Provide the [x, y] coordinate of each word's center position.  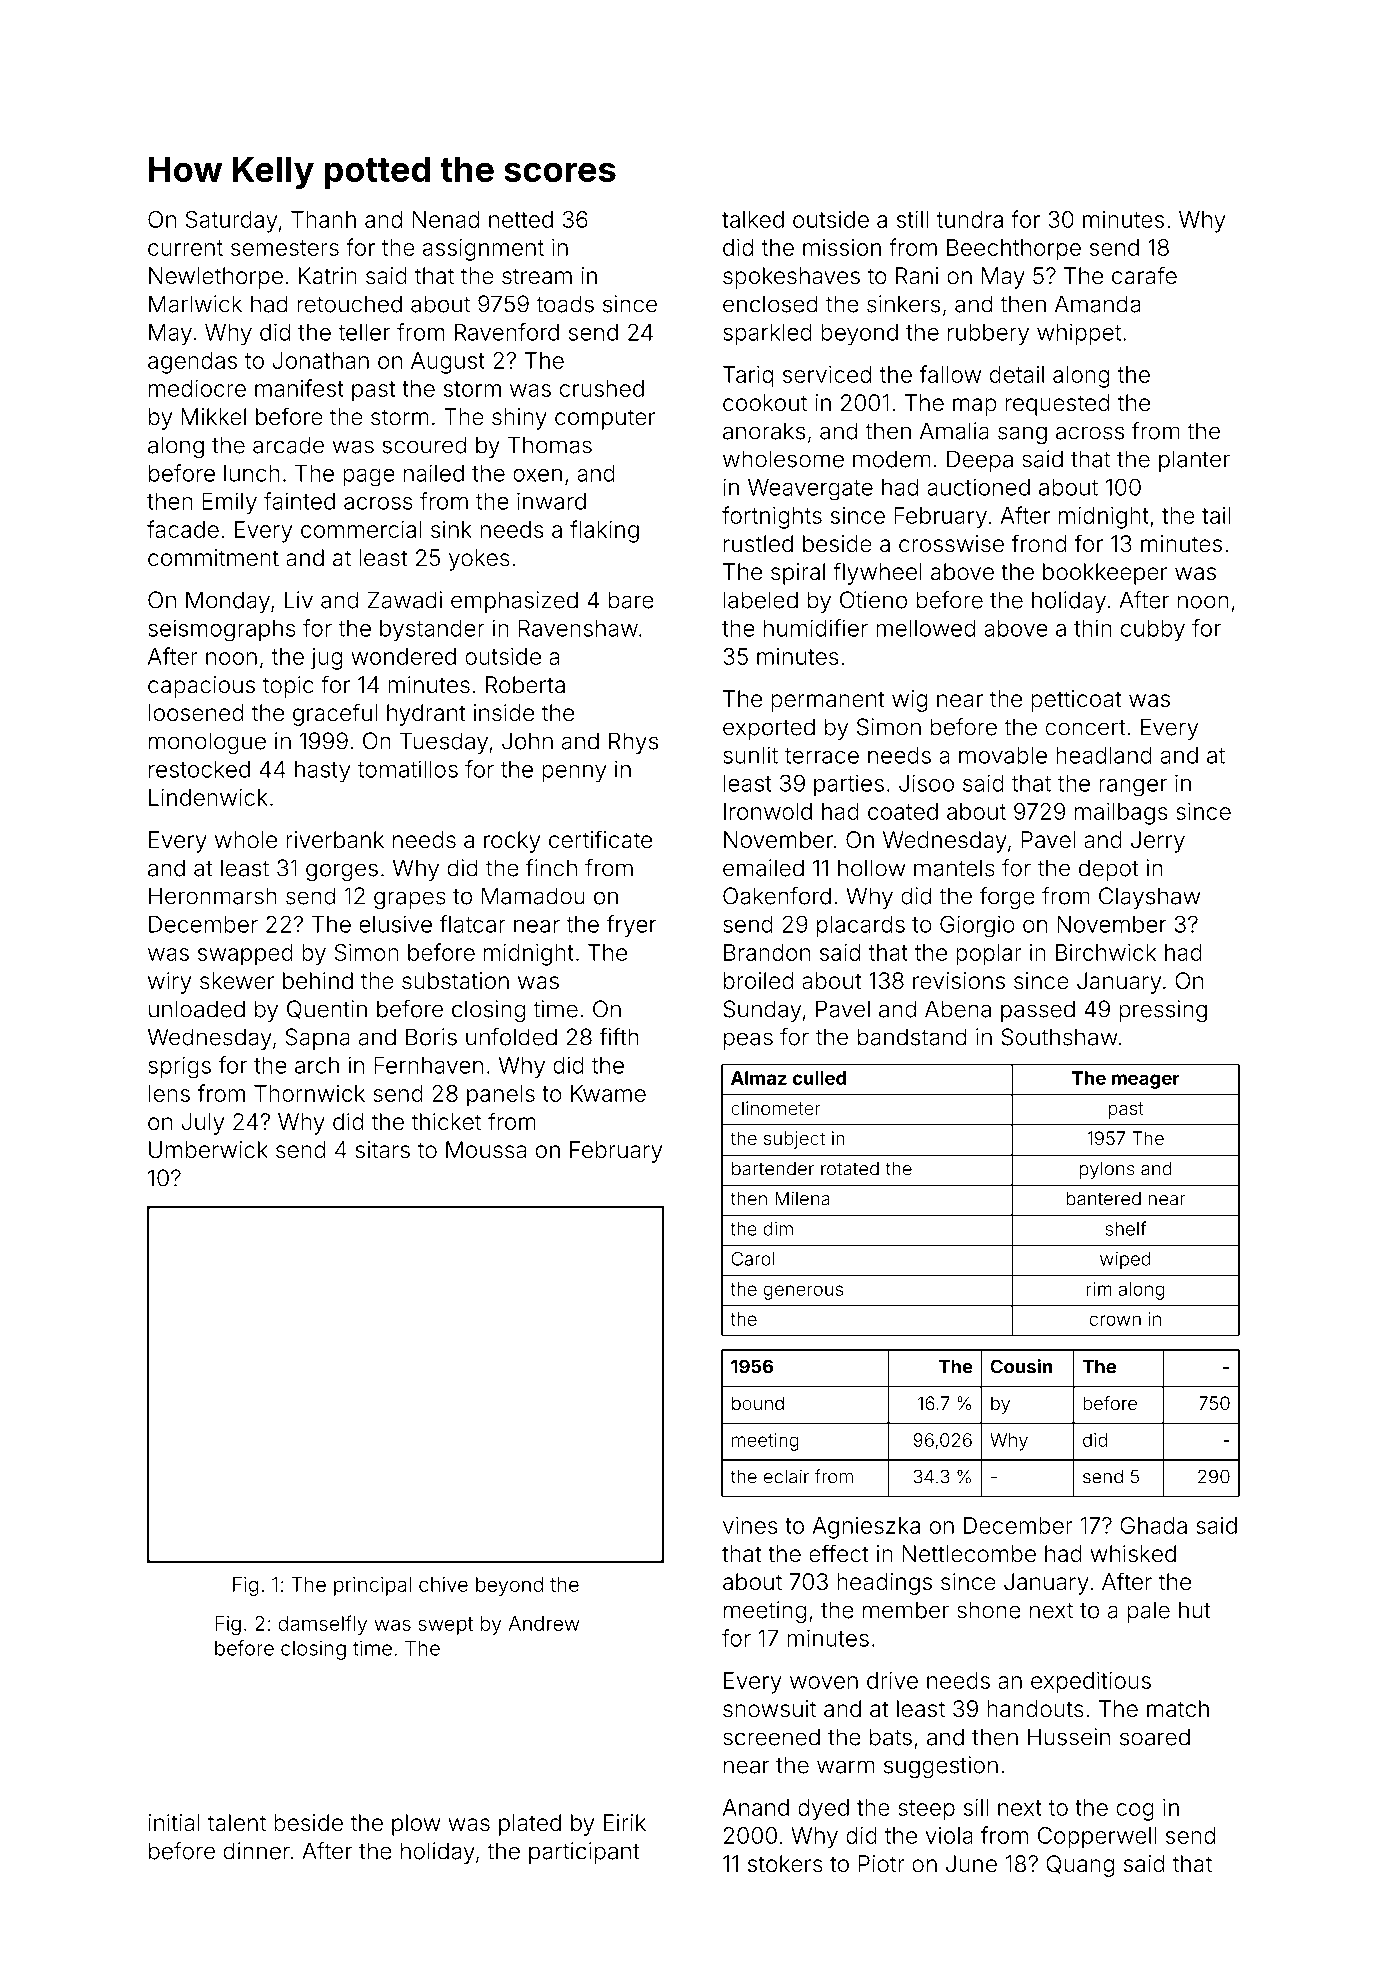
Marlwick [195, 304]
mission [842, 247]
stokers [785, 1864]
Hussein [1069, 1737]
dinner [257, 1851]
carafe [1144, 275]
